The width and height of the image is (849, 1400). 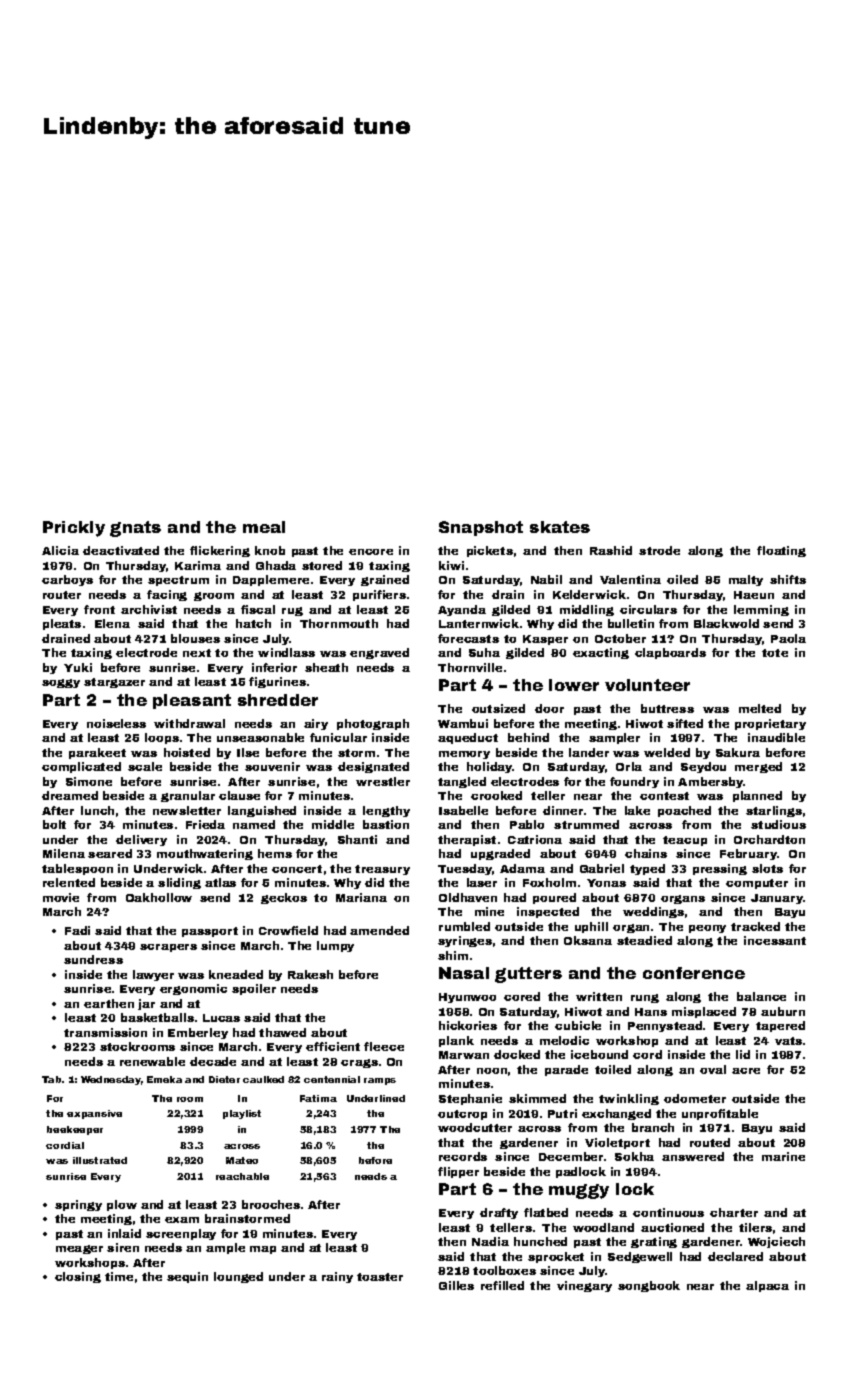 I want to click on meal, so click(x=264, y=527).
